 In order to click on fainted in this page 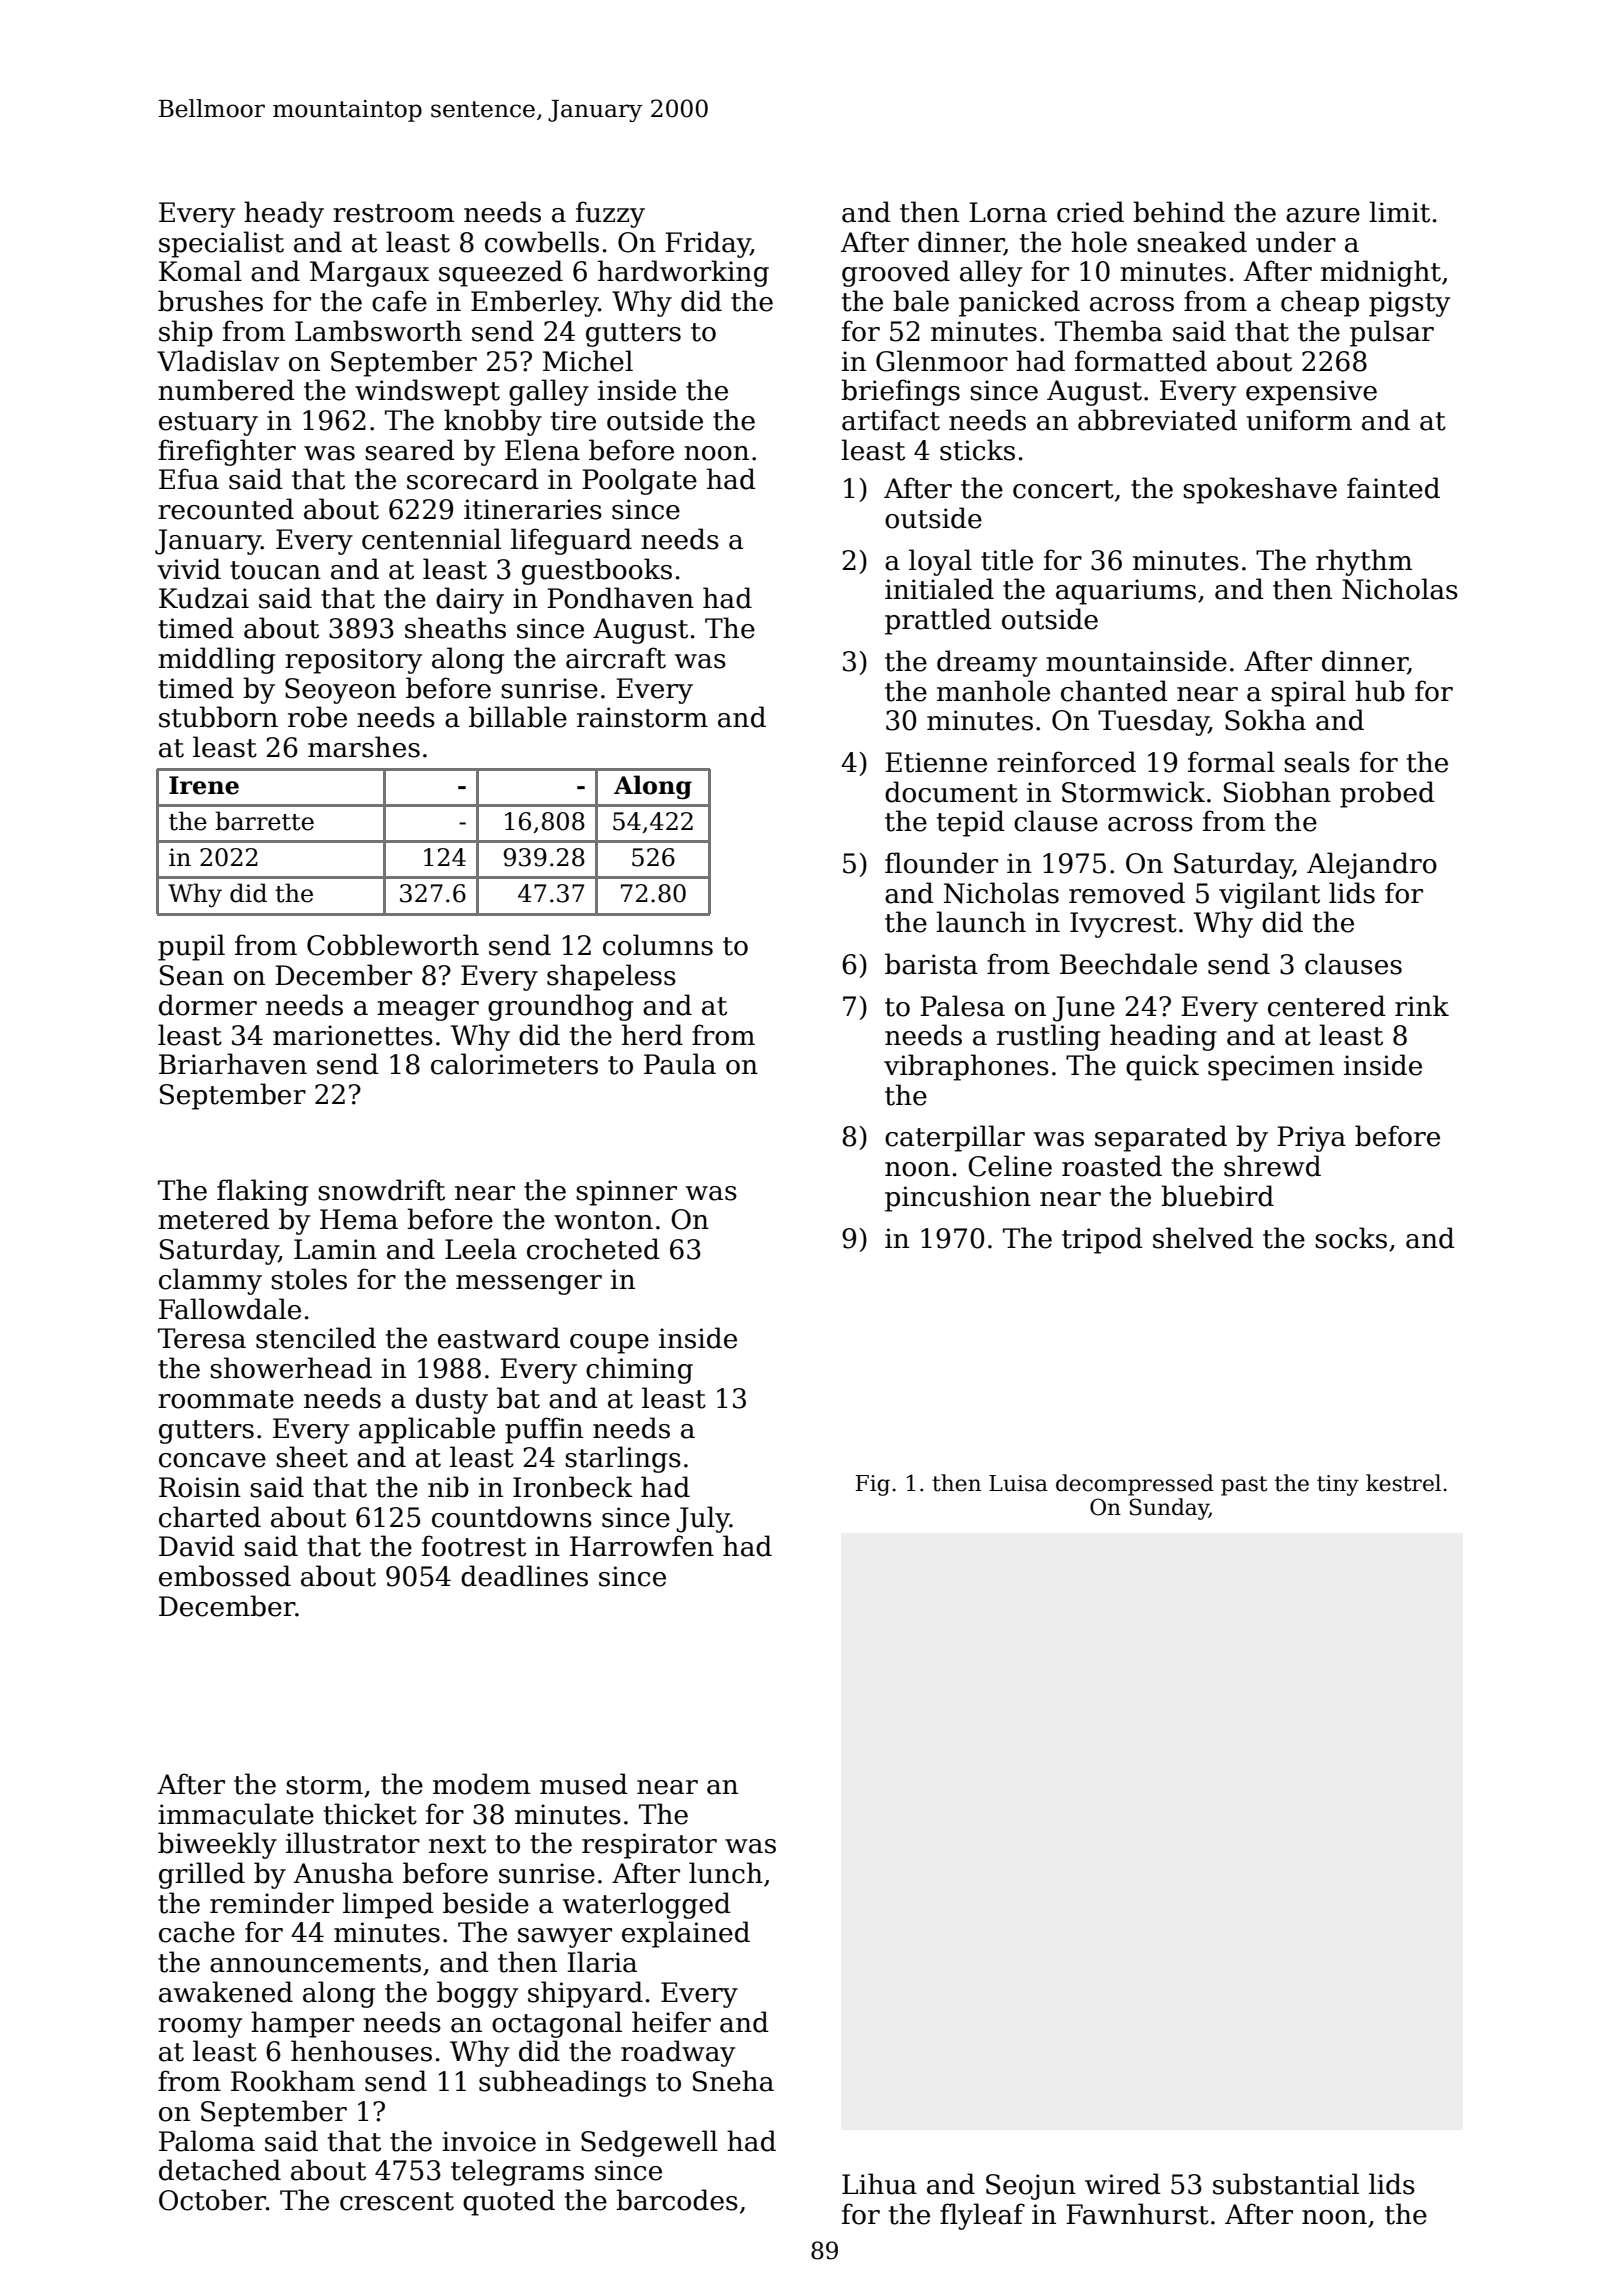, I will do `click(1393, 488)`.
